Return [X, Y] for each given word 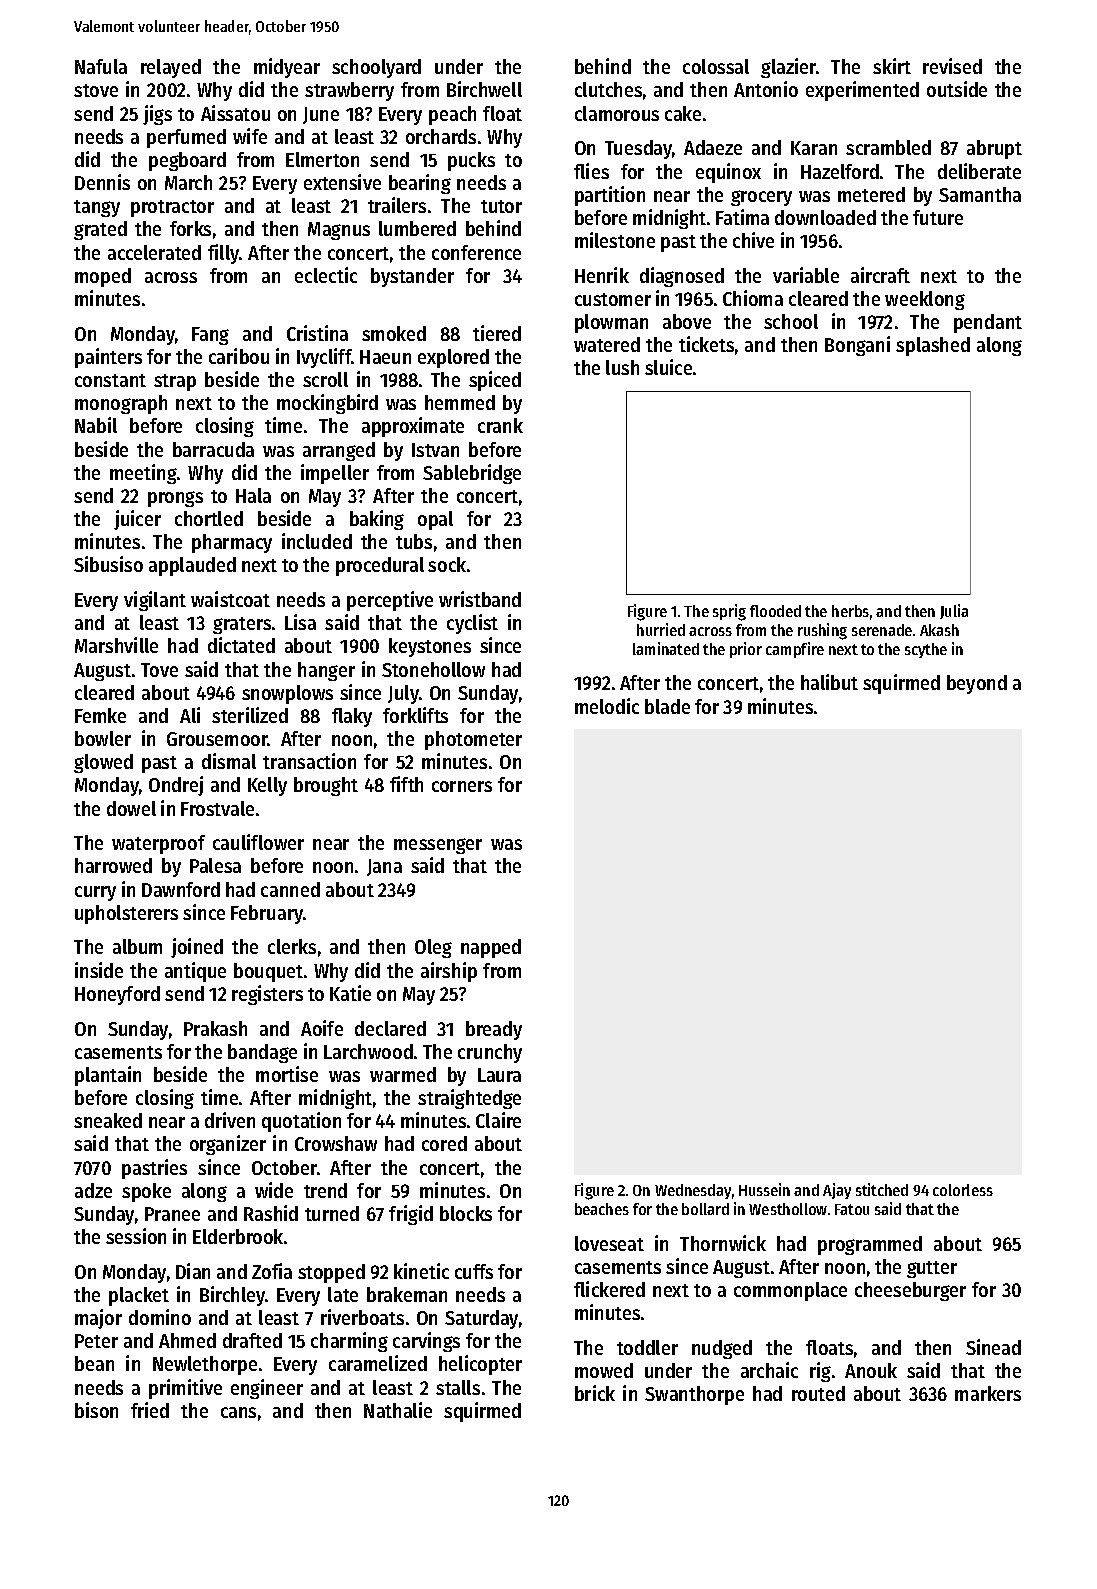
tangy [97, 208]
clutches [608, 89]
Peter [96, 1341]
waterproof [158, 844]
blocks [466, 1213]
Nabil [96, 425]
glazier [788, 68]
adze [93, 1190]
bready [494, 1030]
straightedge [469, 1099]
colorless [963, 1190]
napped [491, 948]
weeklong [925, 300]
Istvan [435, 450]
